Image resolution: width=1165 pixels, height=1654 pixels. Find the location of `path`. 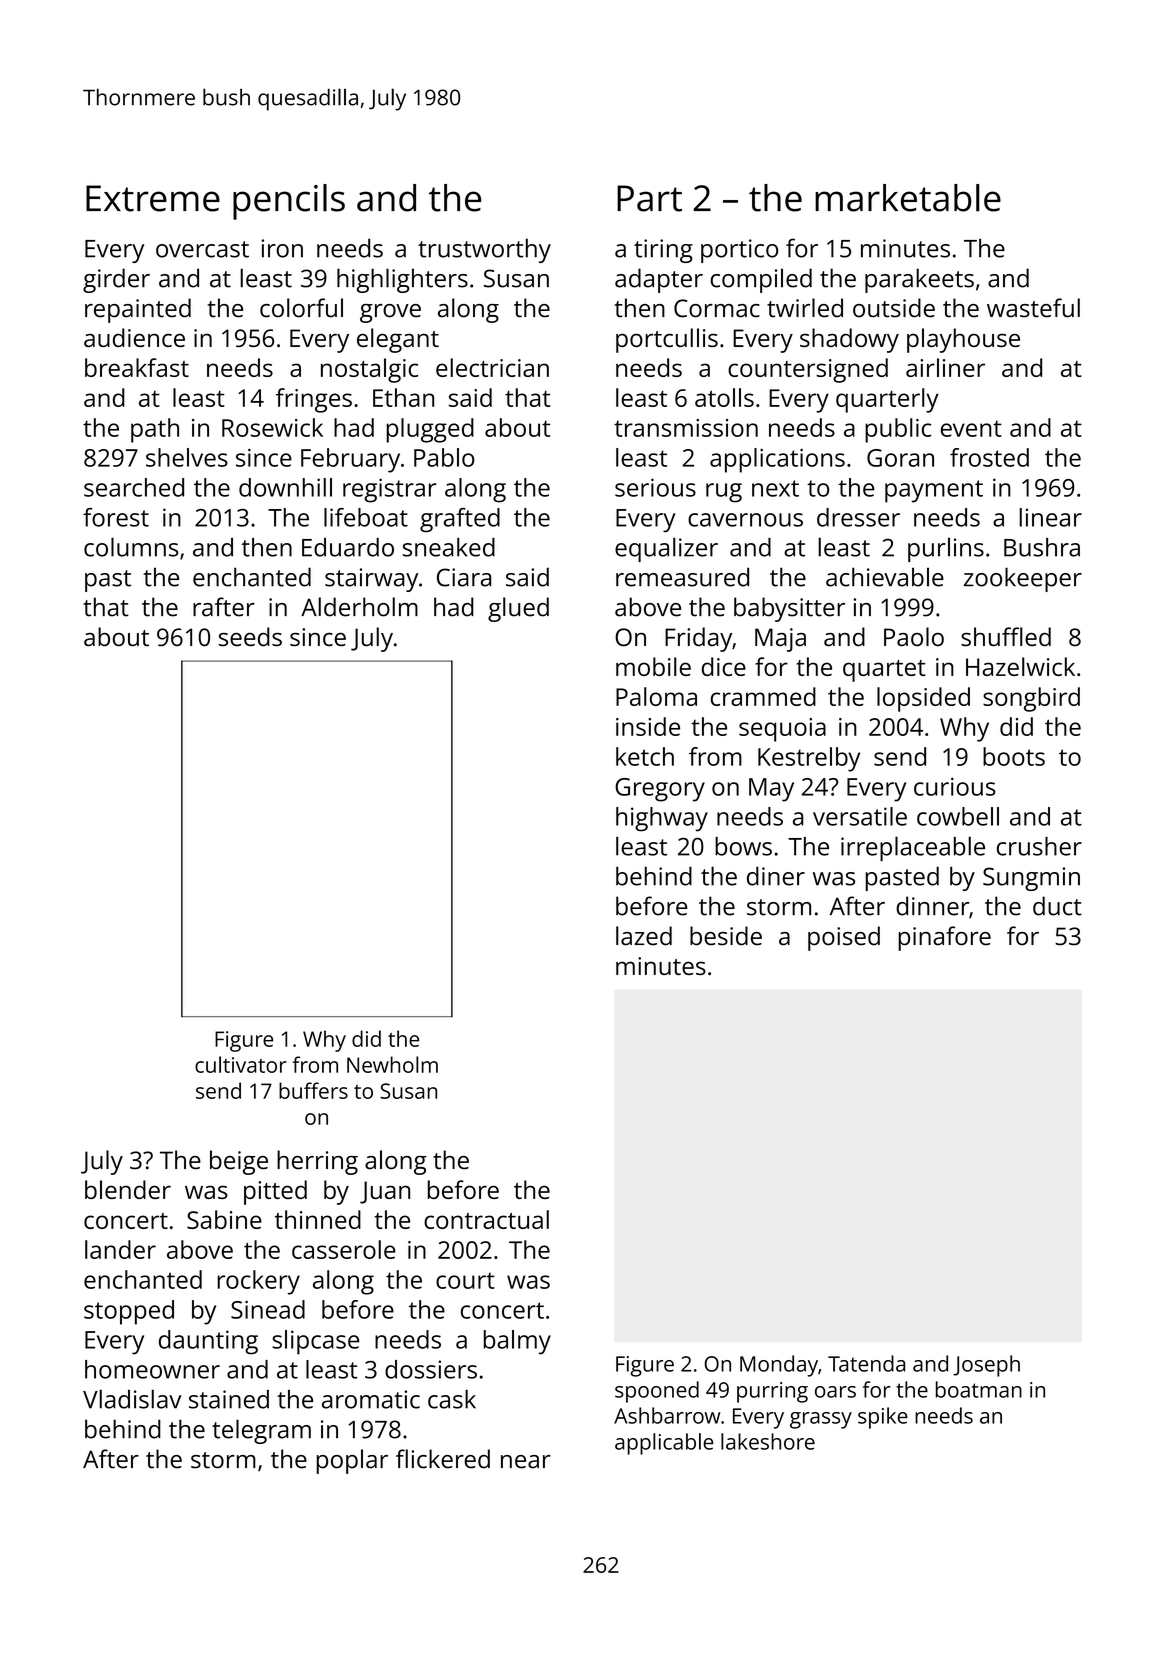

path is located at coordinates (155, 430).
